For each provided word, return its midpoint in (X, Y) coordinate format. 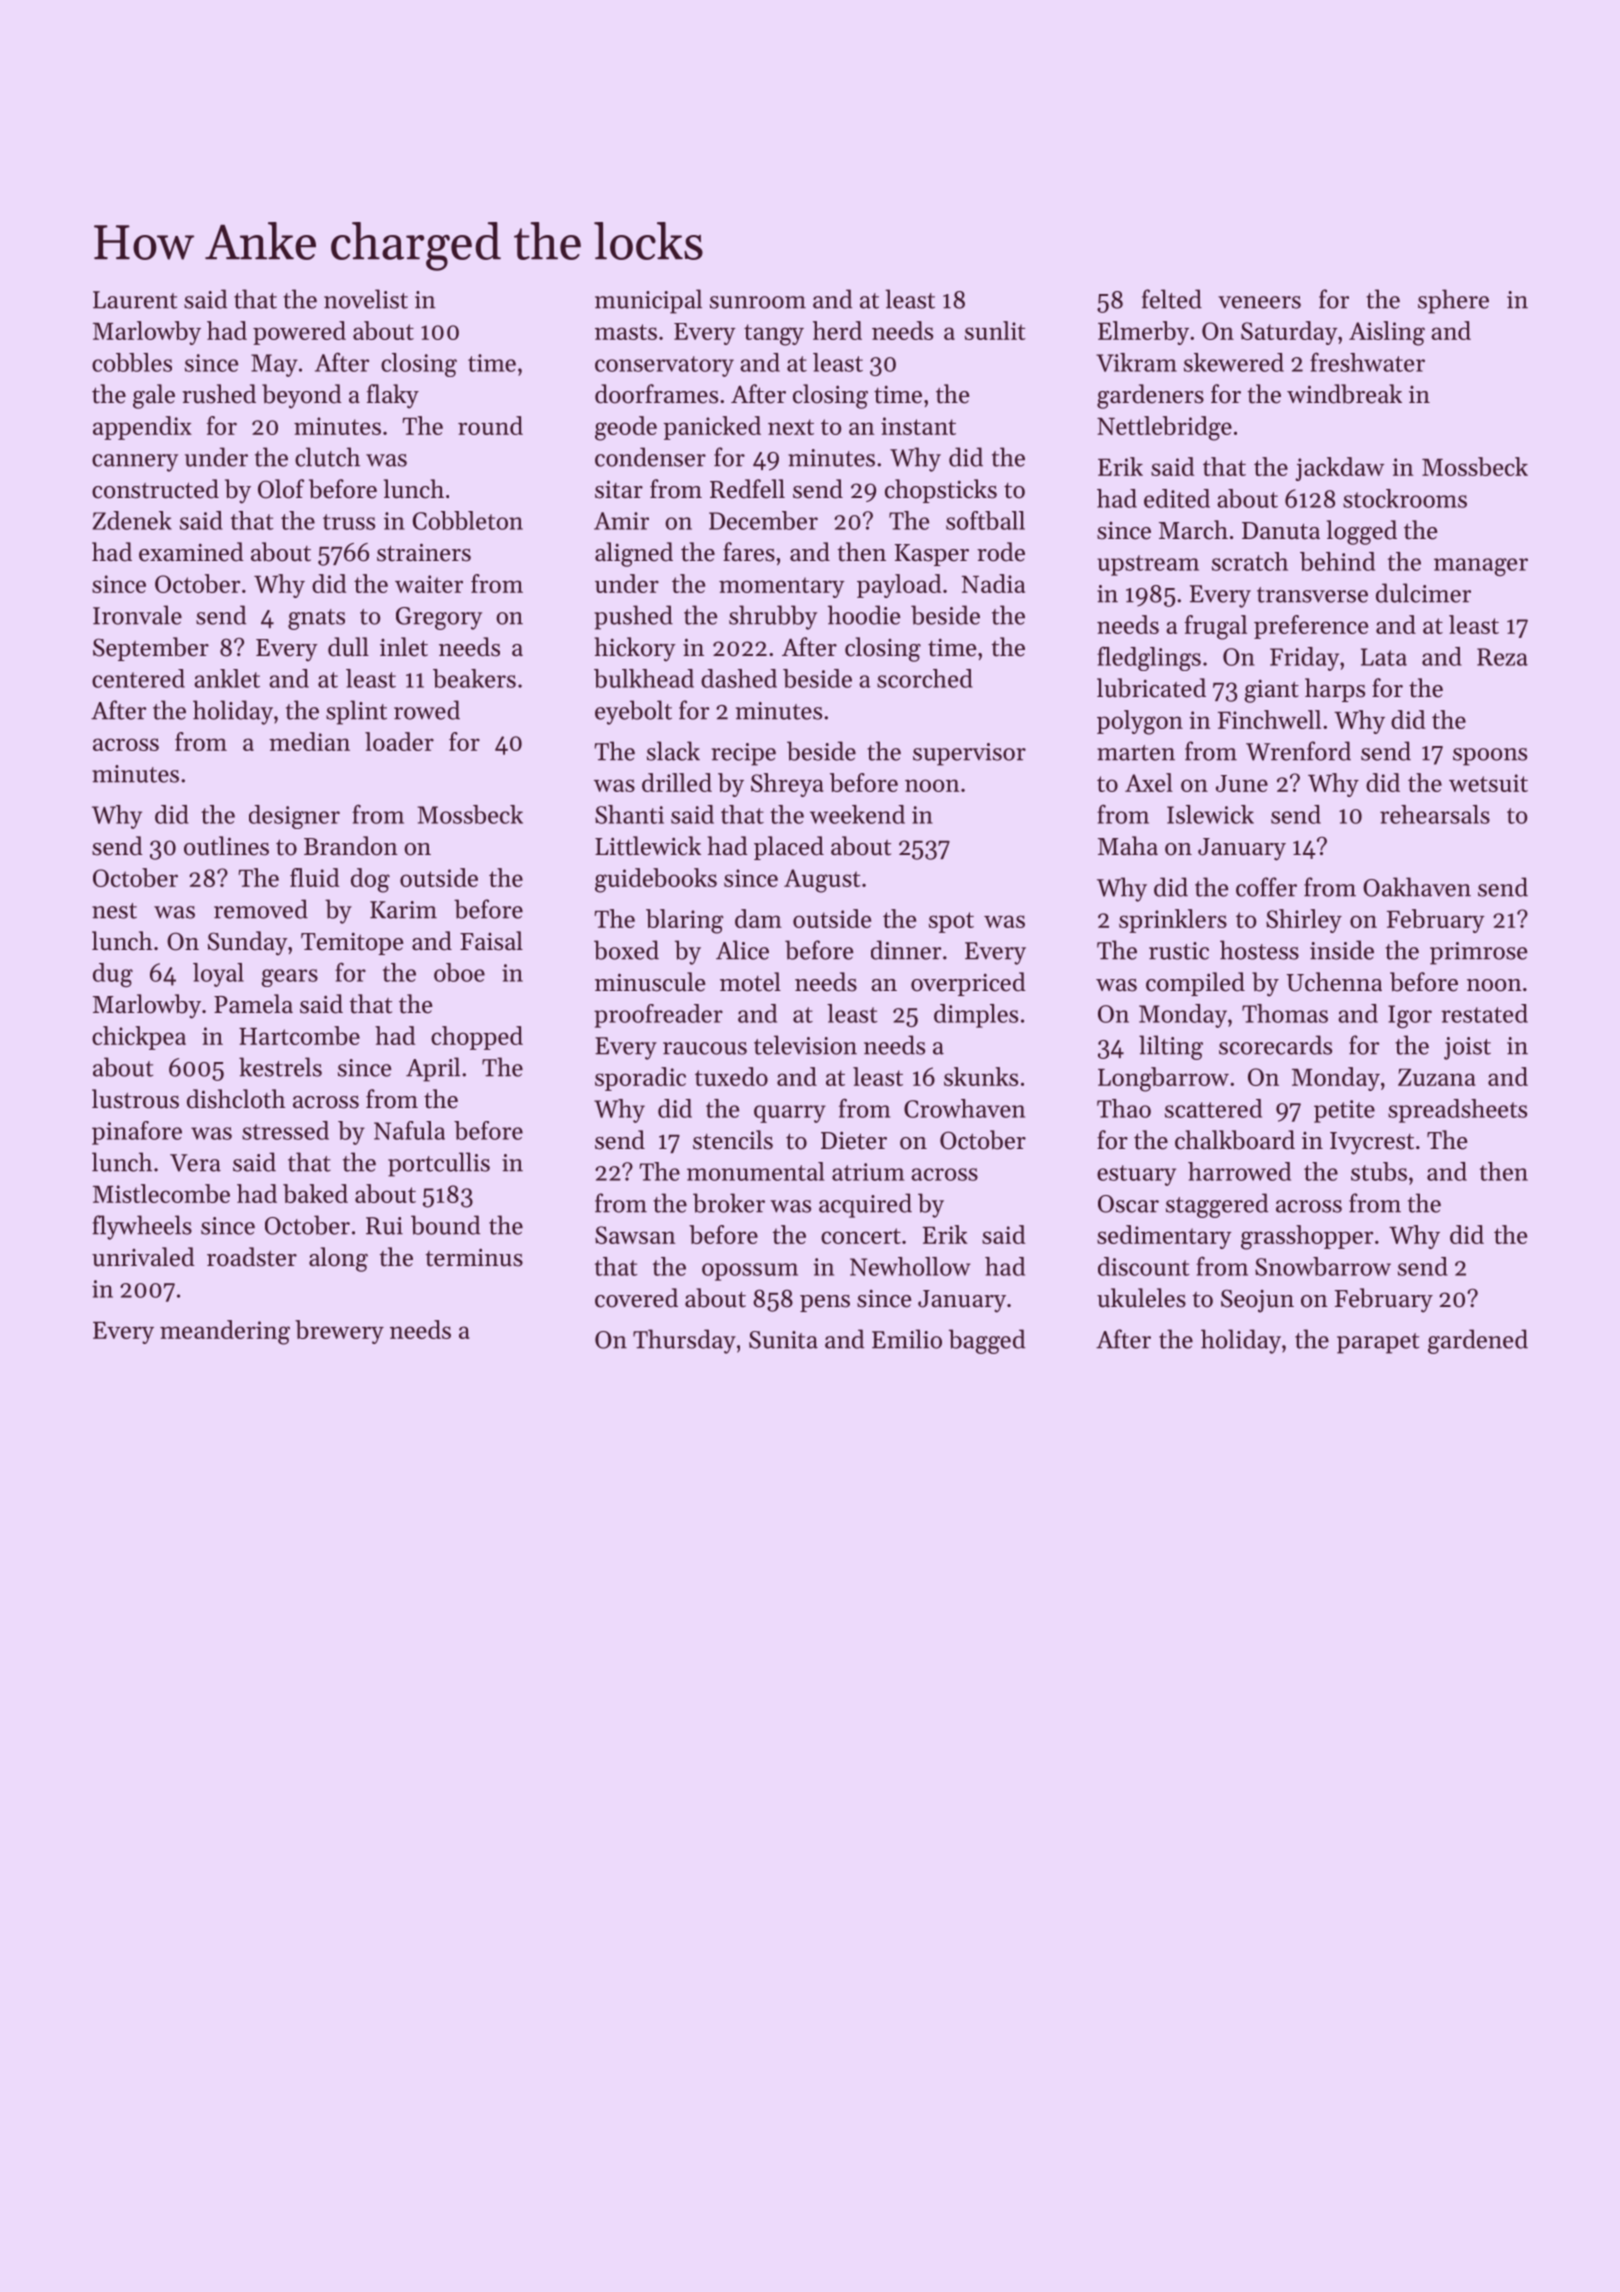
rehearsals (1435, 814)
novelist (366, 299)
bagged (987, 1341)
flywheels (142, 1227)
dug (113, 975)
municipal (648, 301)
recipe (744, 754)
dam (758, 918)
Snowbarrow (1323, 1266)
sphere (1453, 301)
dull (348, 647)
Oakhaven (1417, 887)
